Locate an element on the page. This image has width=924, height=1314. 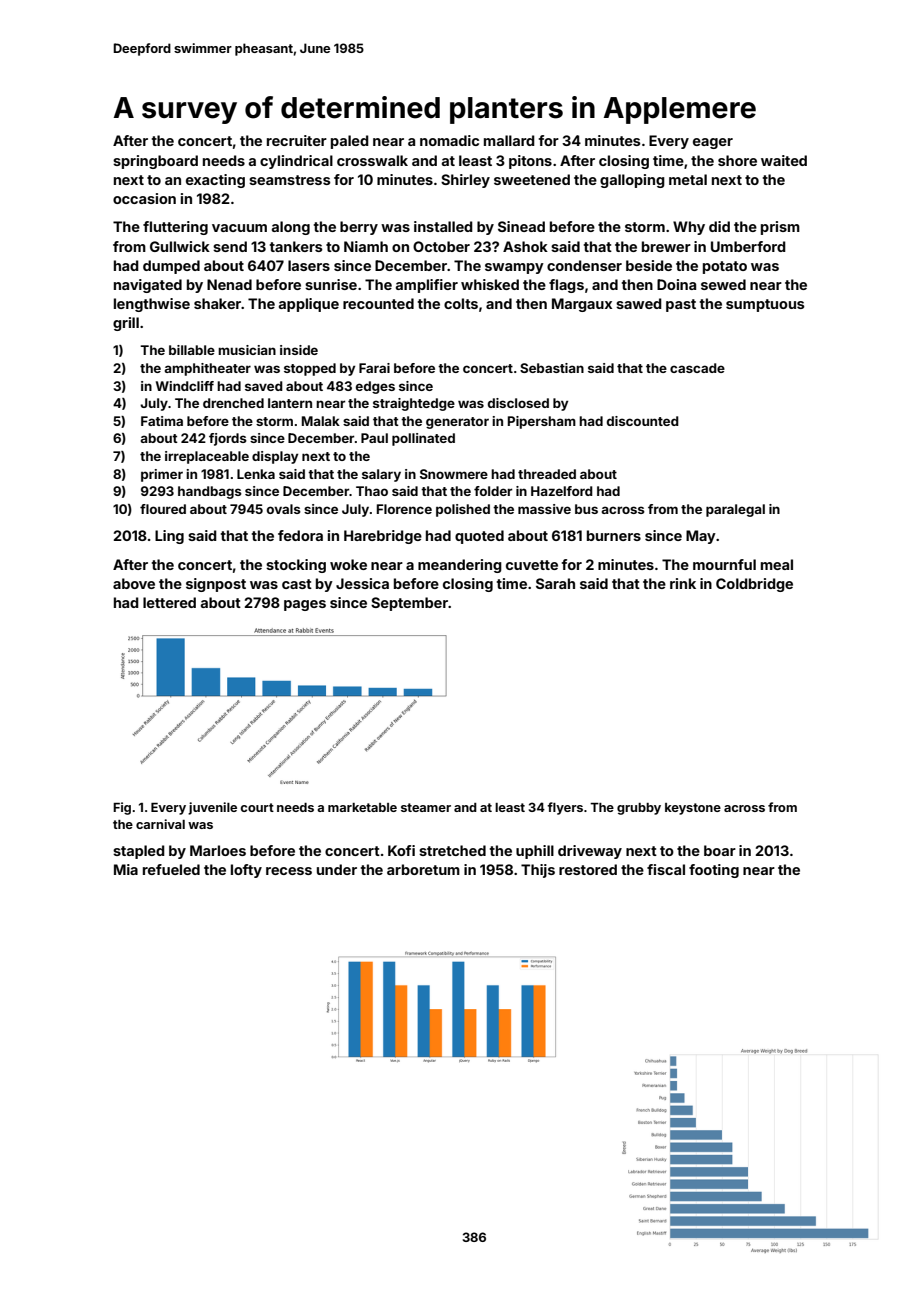
waited is located at coordinates (784, 160).
